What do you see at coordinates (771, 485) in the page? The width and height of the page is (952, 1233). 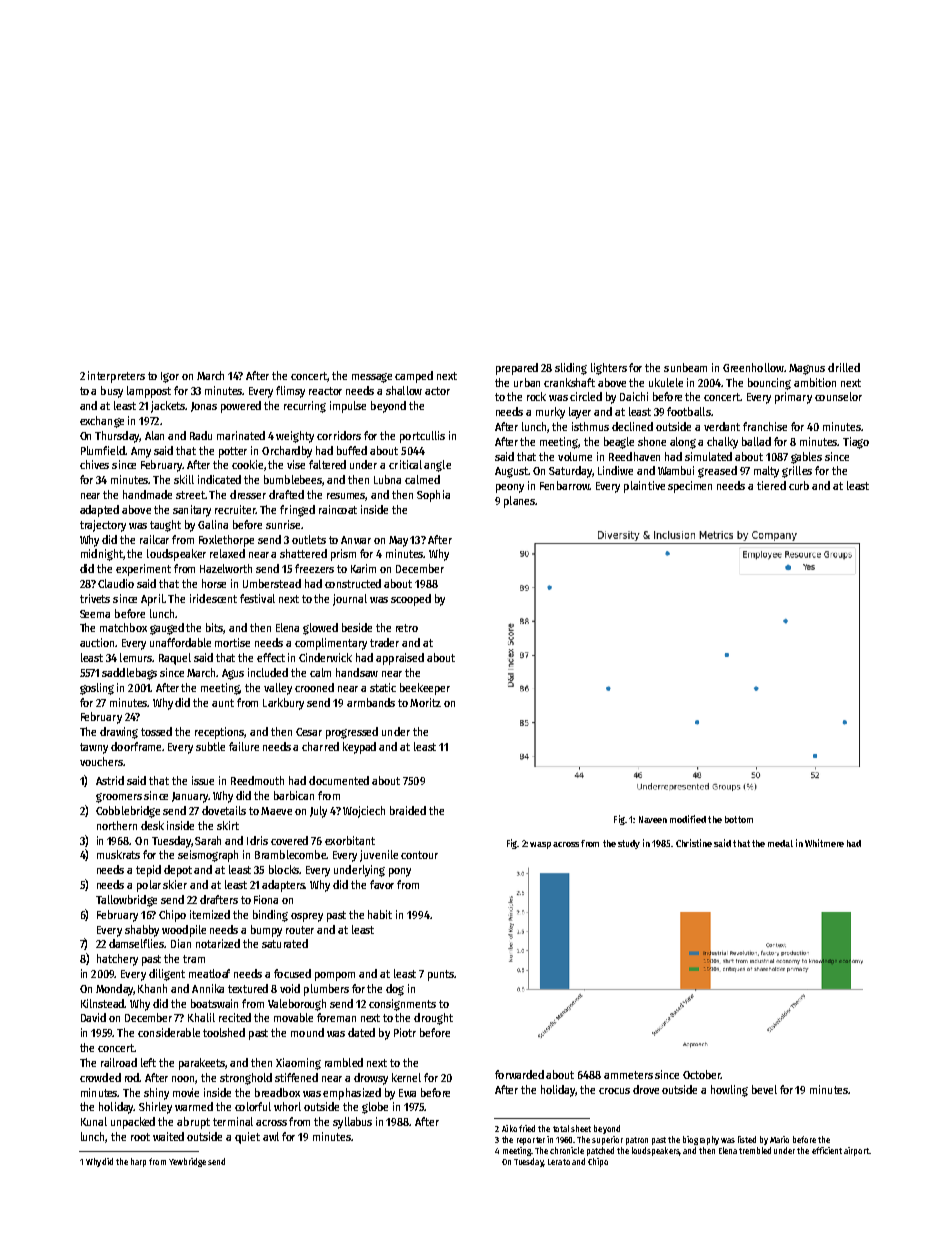 I see `tiered` at bounding box center [771, 485].
